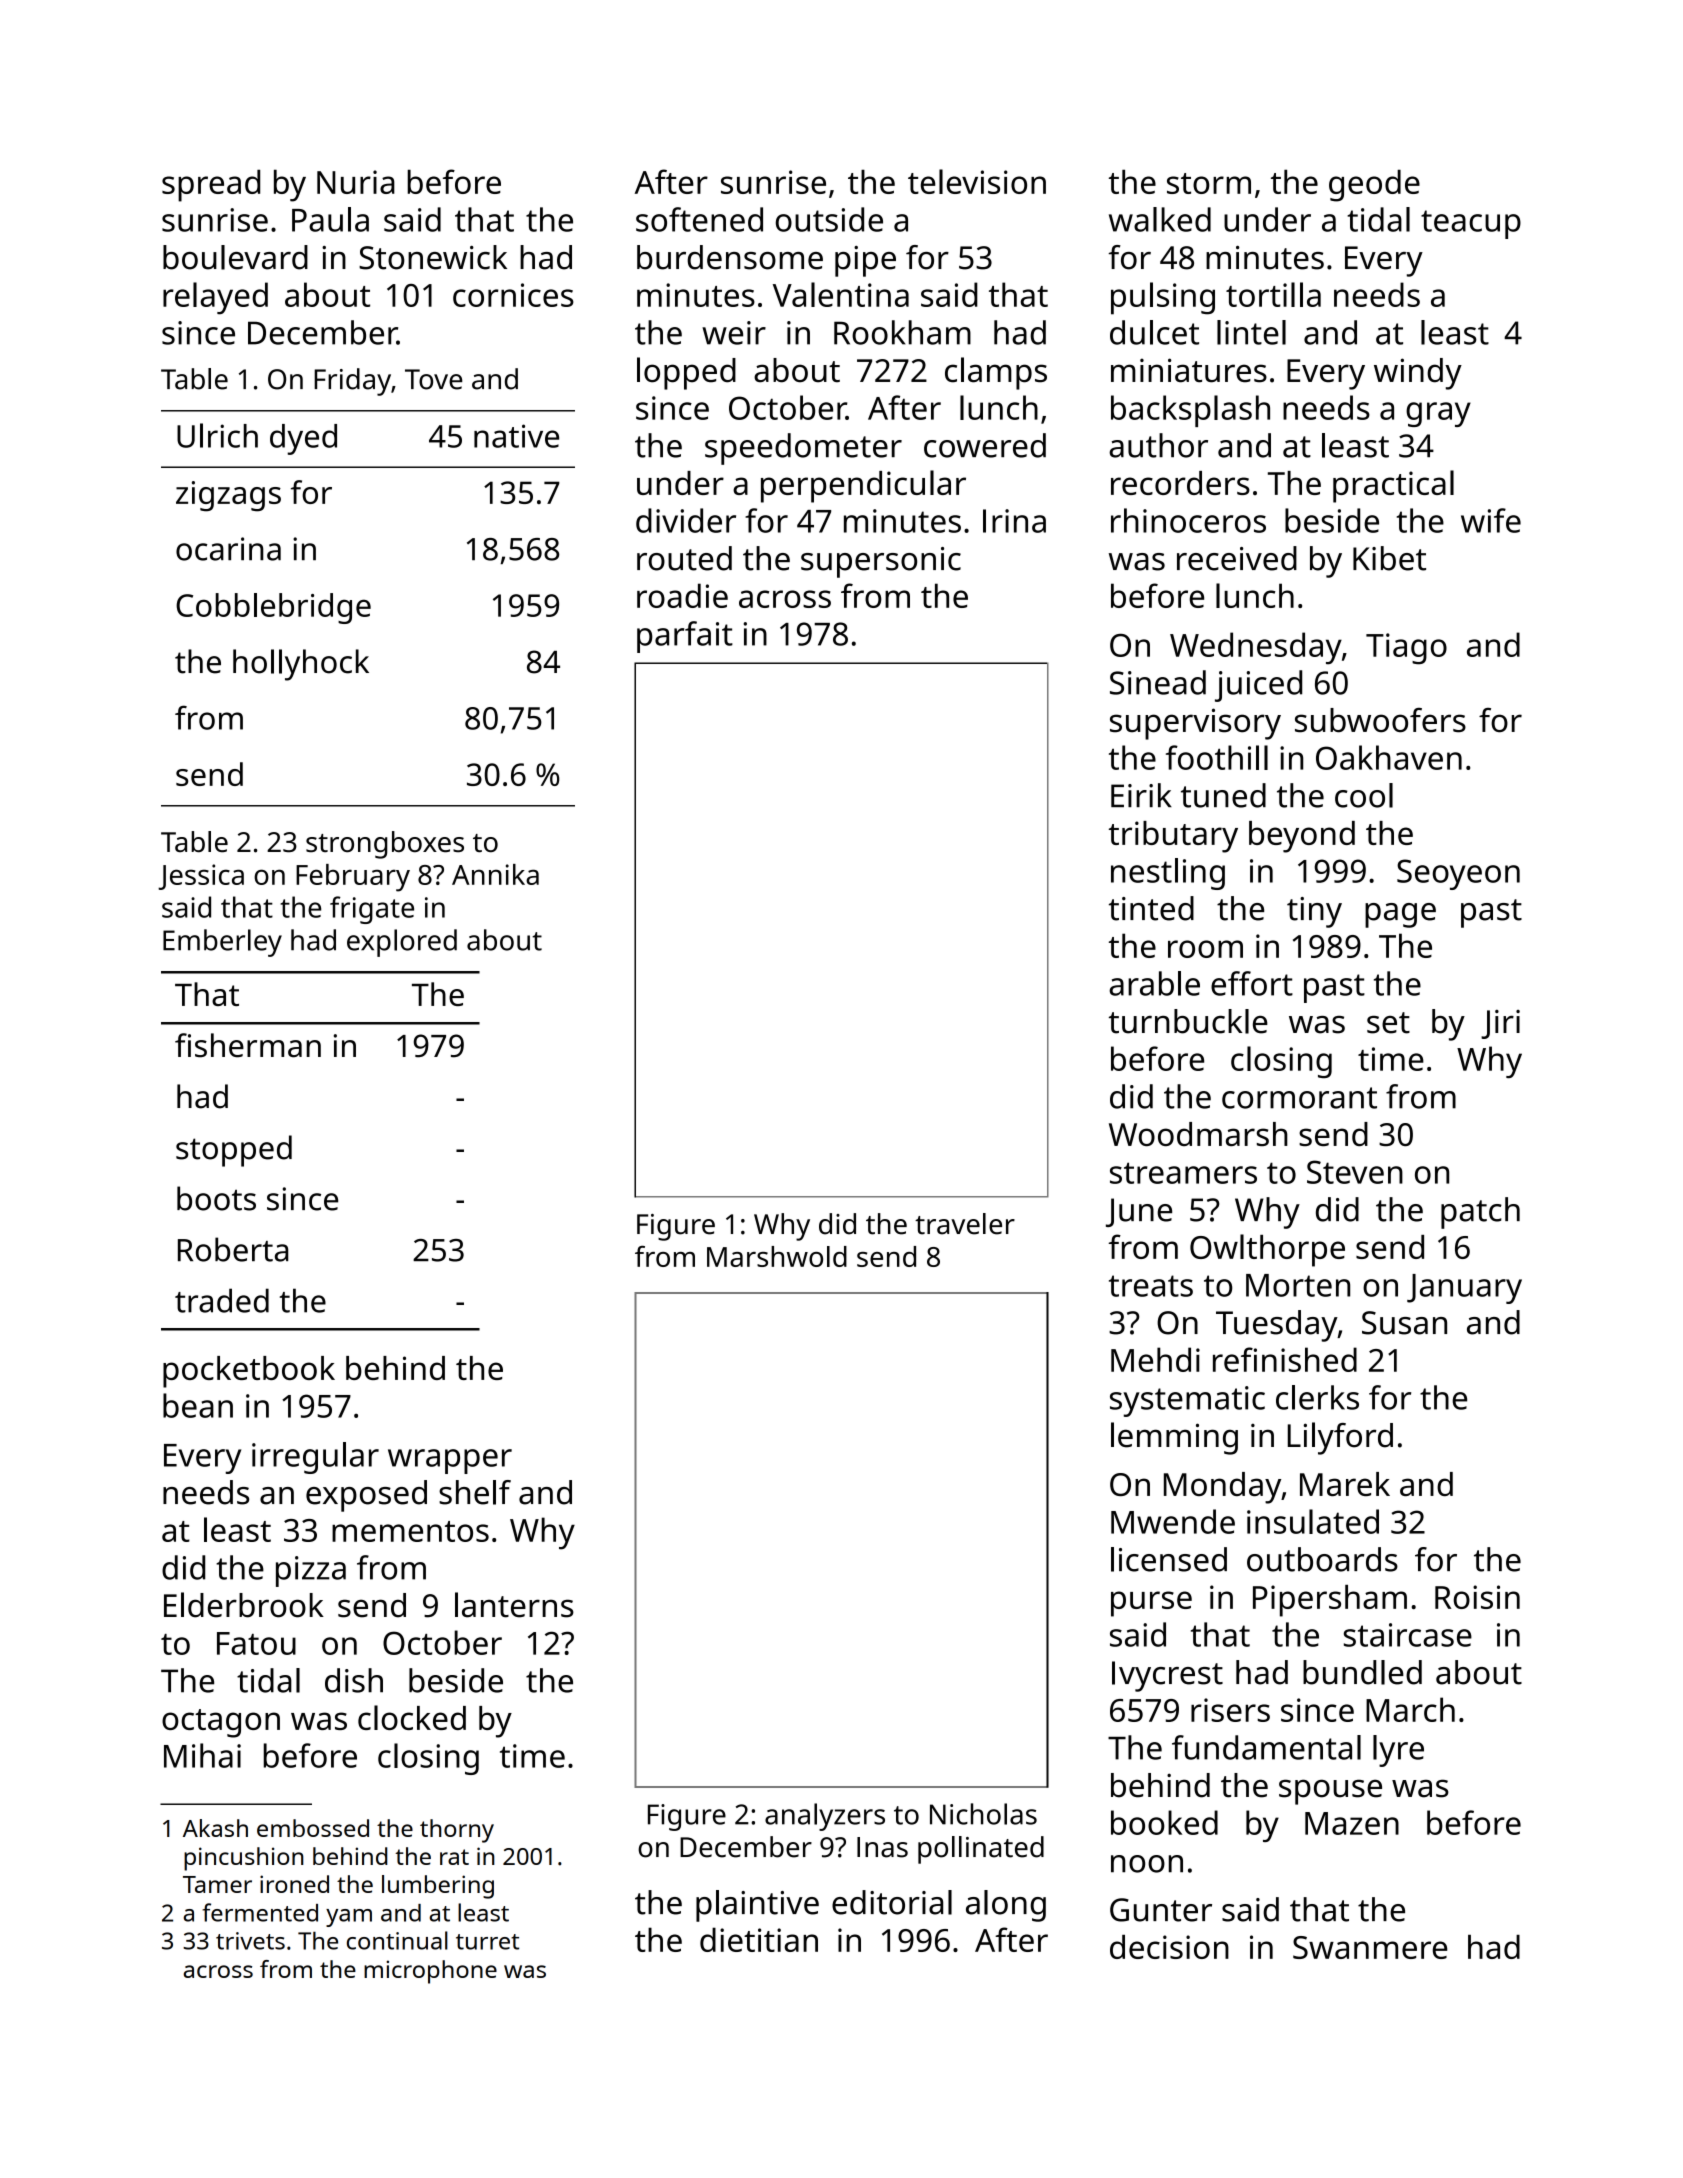 The image size is (1683, 2178). Describe the element at coordinates (1151, 1604) in the page. I see `purse` at that location.
